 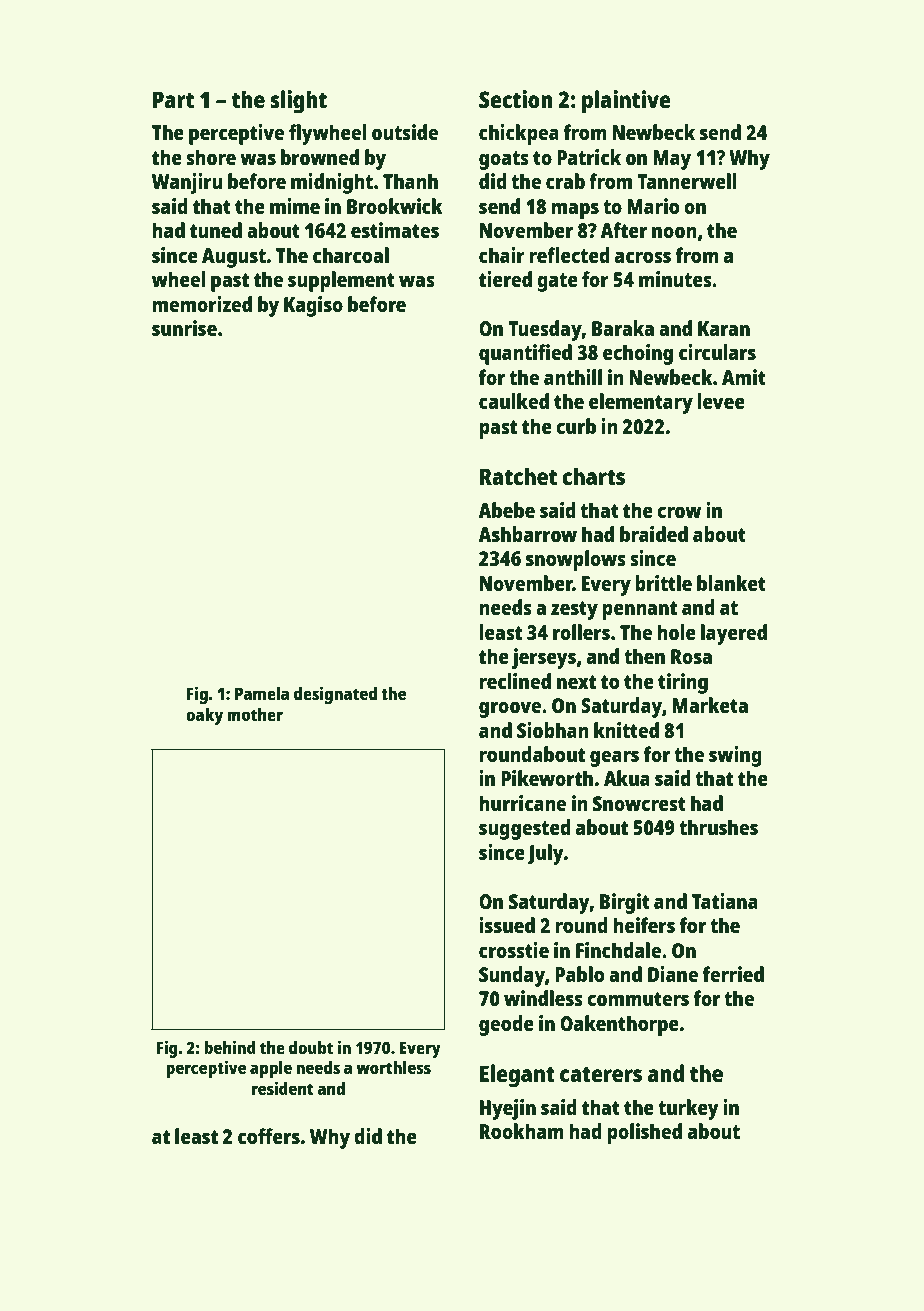 I want to click on chair, so click(x=502, y=255).
